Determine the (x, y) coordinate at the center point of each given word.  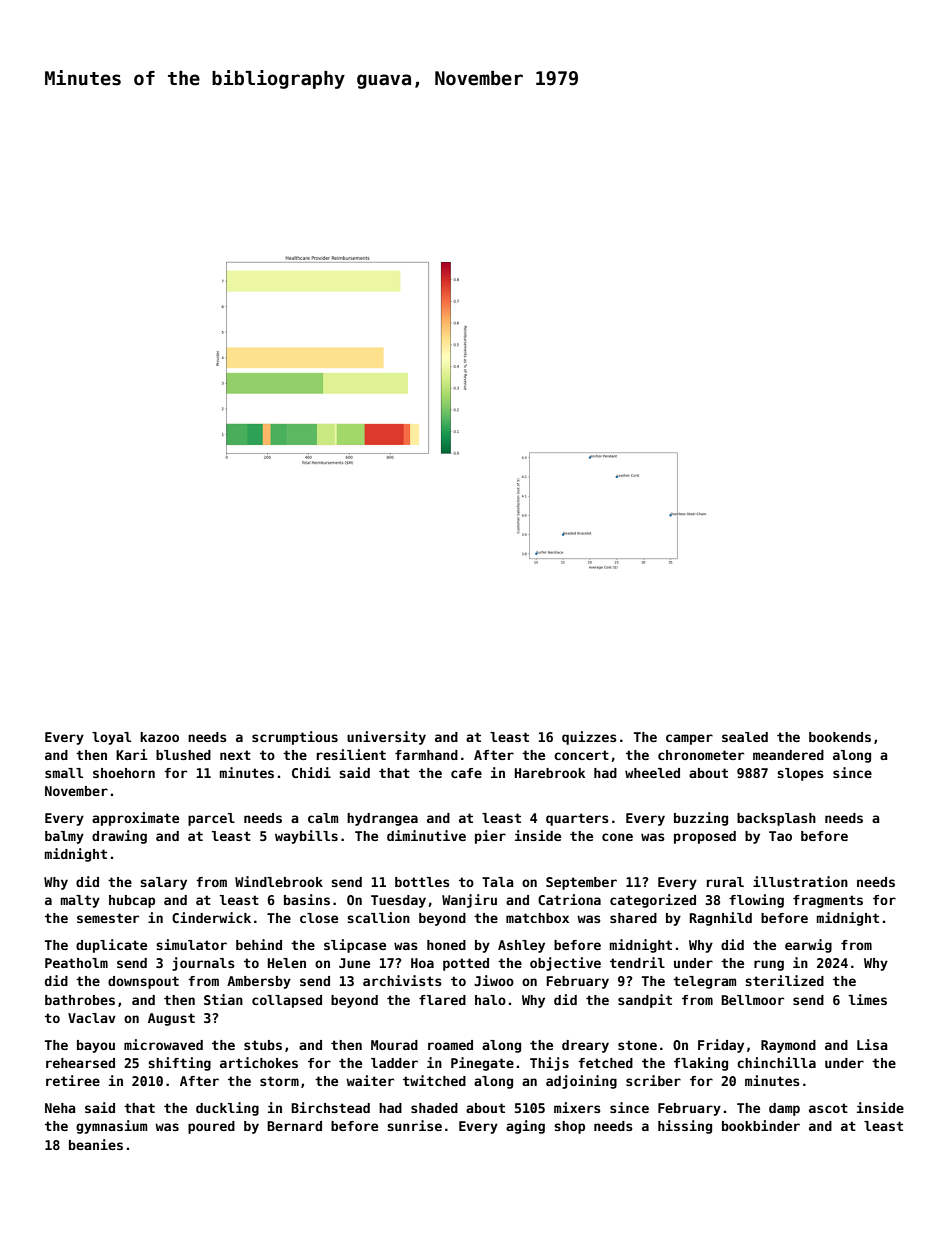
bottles (422, 882)
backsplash (776, 819)
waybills (306, 837)
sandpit (645, 1001)
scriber (653, 1080)
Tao (780, 836)
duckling (227, 1109)
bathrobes (80, 1000)
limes (868, 999)
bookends (840, 737)
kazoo (159, 737)
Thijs (549, 1064)
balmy (64, 837)
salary (163, 883)
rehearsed (80, 1063)
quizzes (589, 738)
